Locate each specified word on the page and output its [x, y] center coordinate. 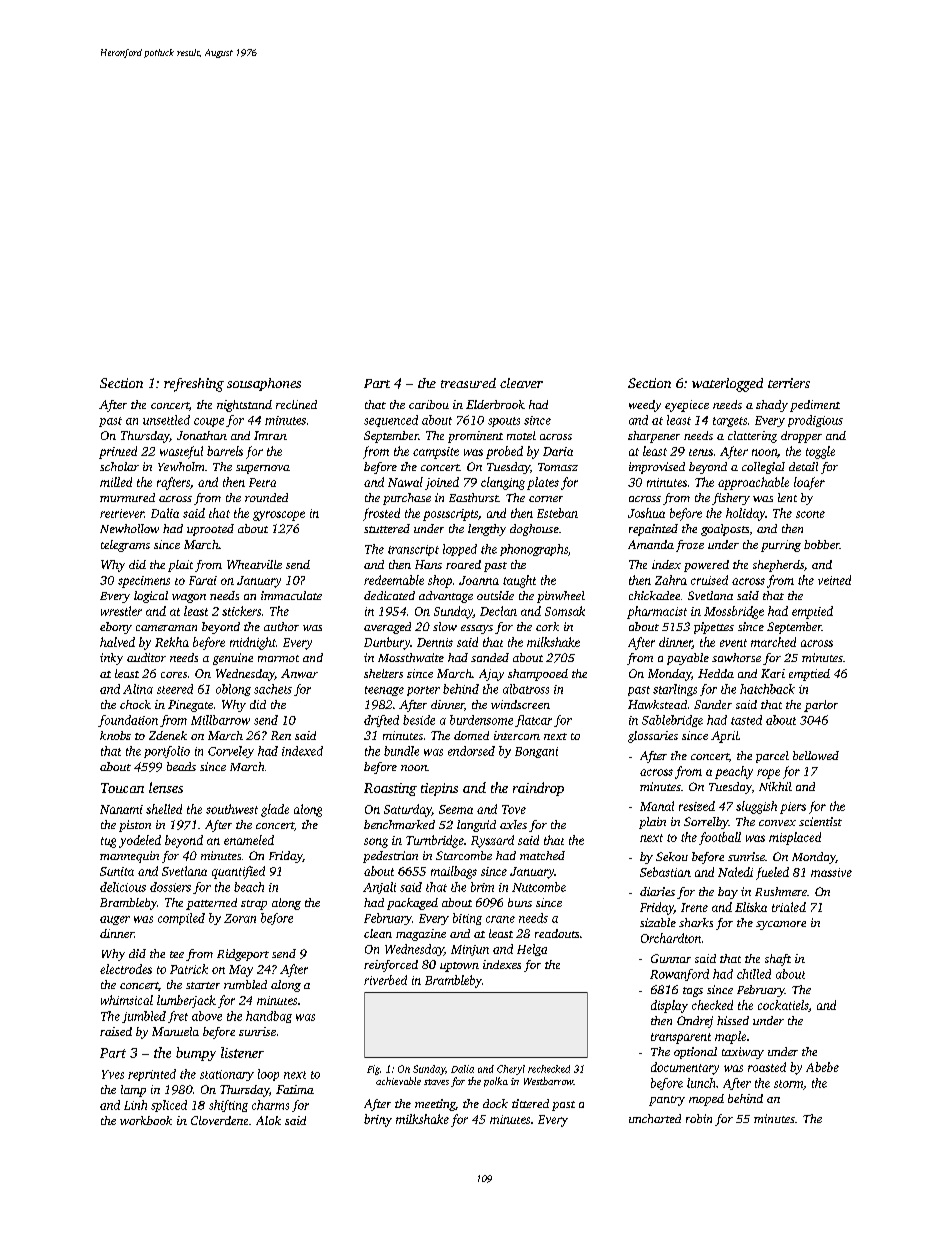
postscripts [450, 515]
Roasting [390, 789]
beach [249, 887]
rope [768, 774]
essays [477, 629]
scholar [119, 466]
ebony [116, 628]
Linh [135, 1105]
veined [834, 580]
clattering [752, 437]
